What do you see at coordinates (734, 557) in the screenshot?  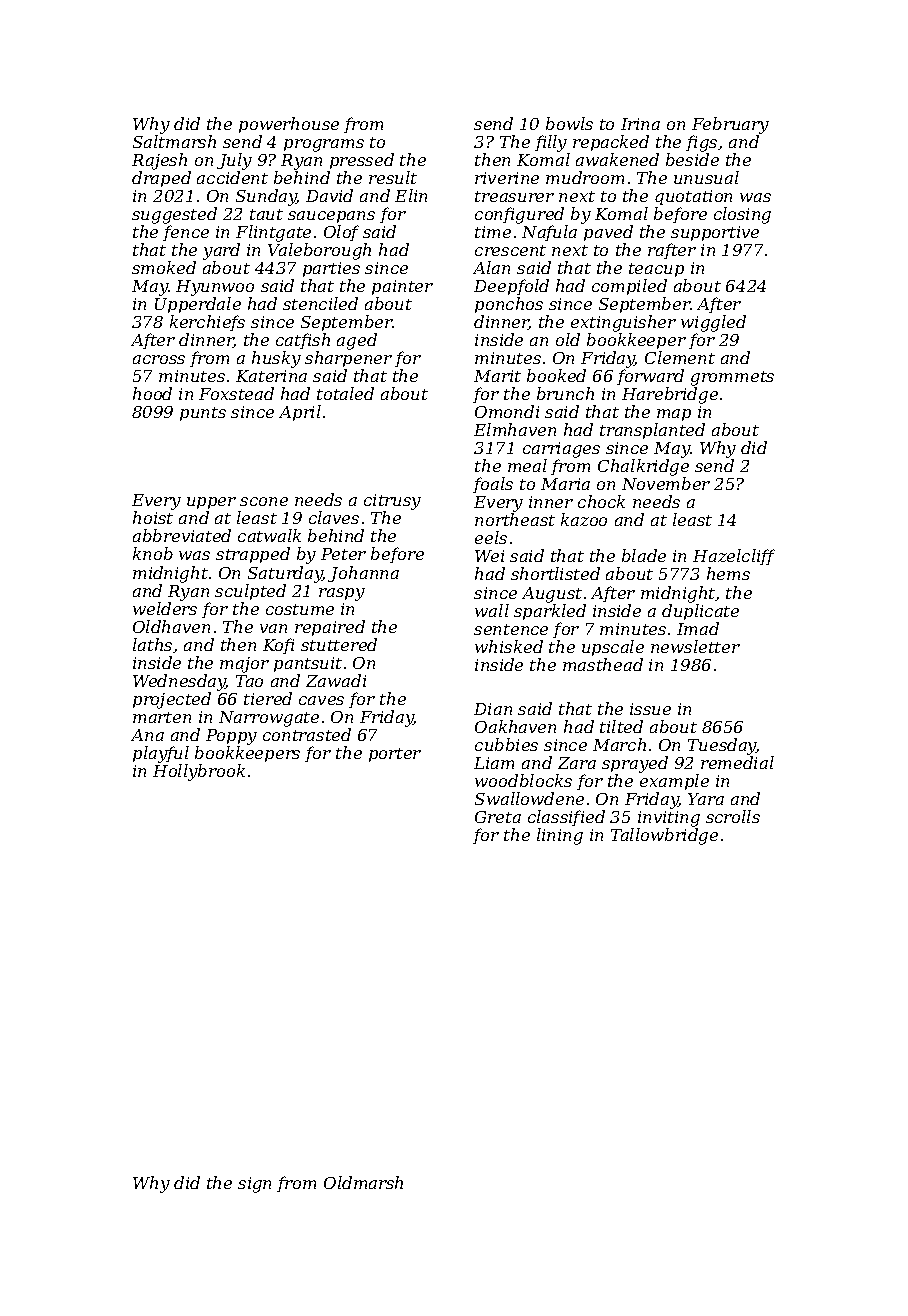 I see `Hazelcliff` at bounding box center [734, 557].
